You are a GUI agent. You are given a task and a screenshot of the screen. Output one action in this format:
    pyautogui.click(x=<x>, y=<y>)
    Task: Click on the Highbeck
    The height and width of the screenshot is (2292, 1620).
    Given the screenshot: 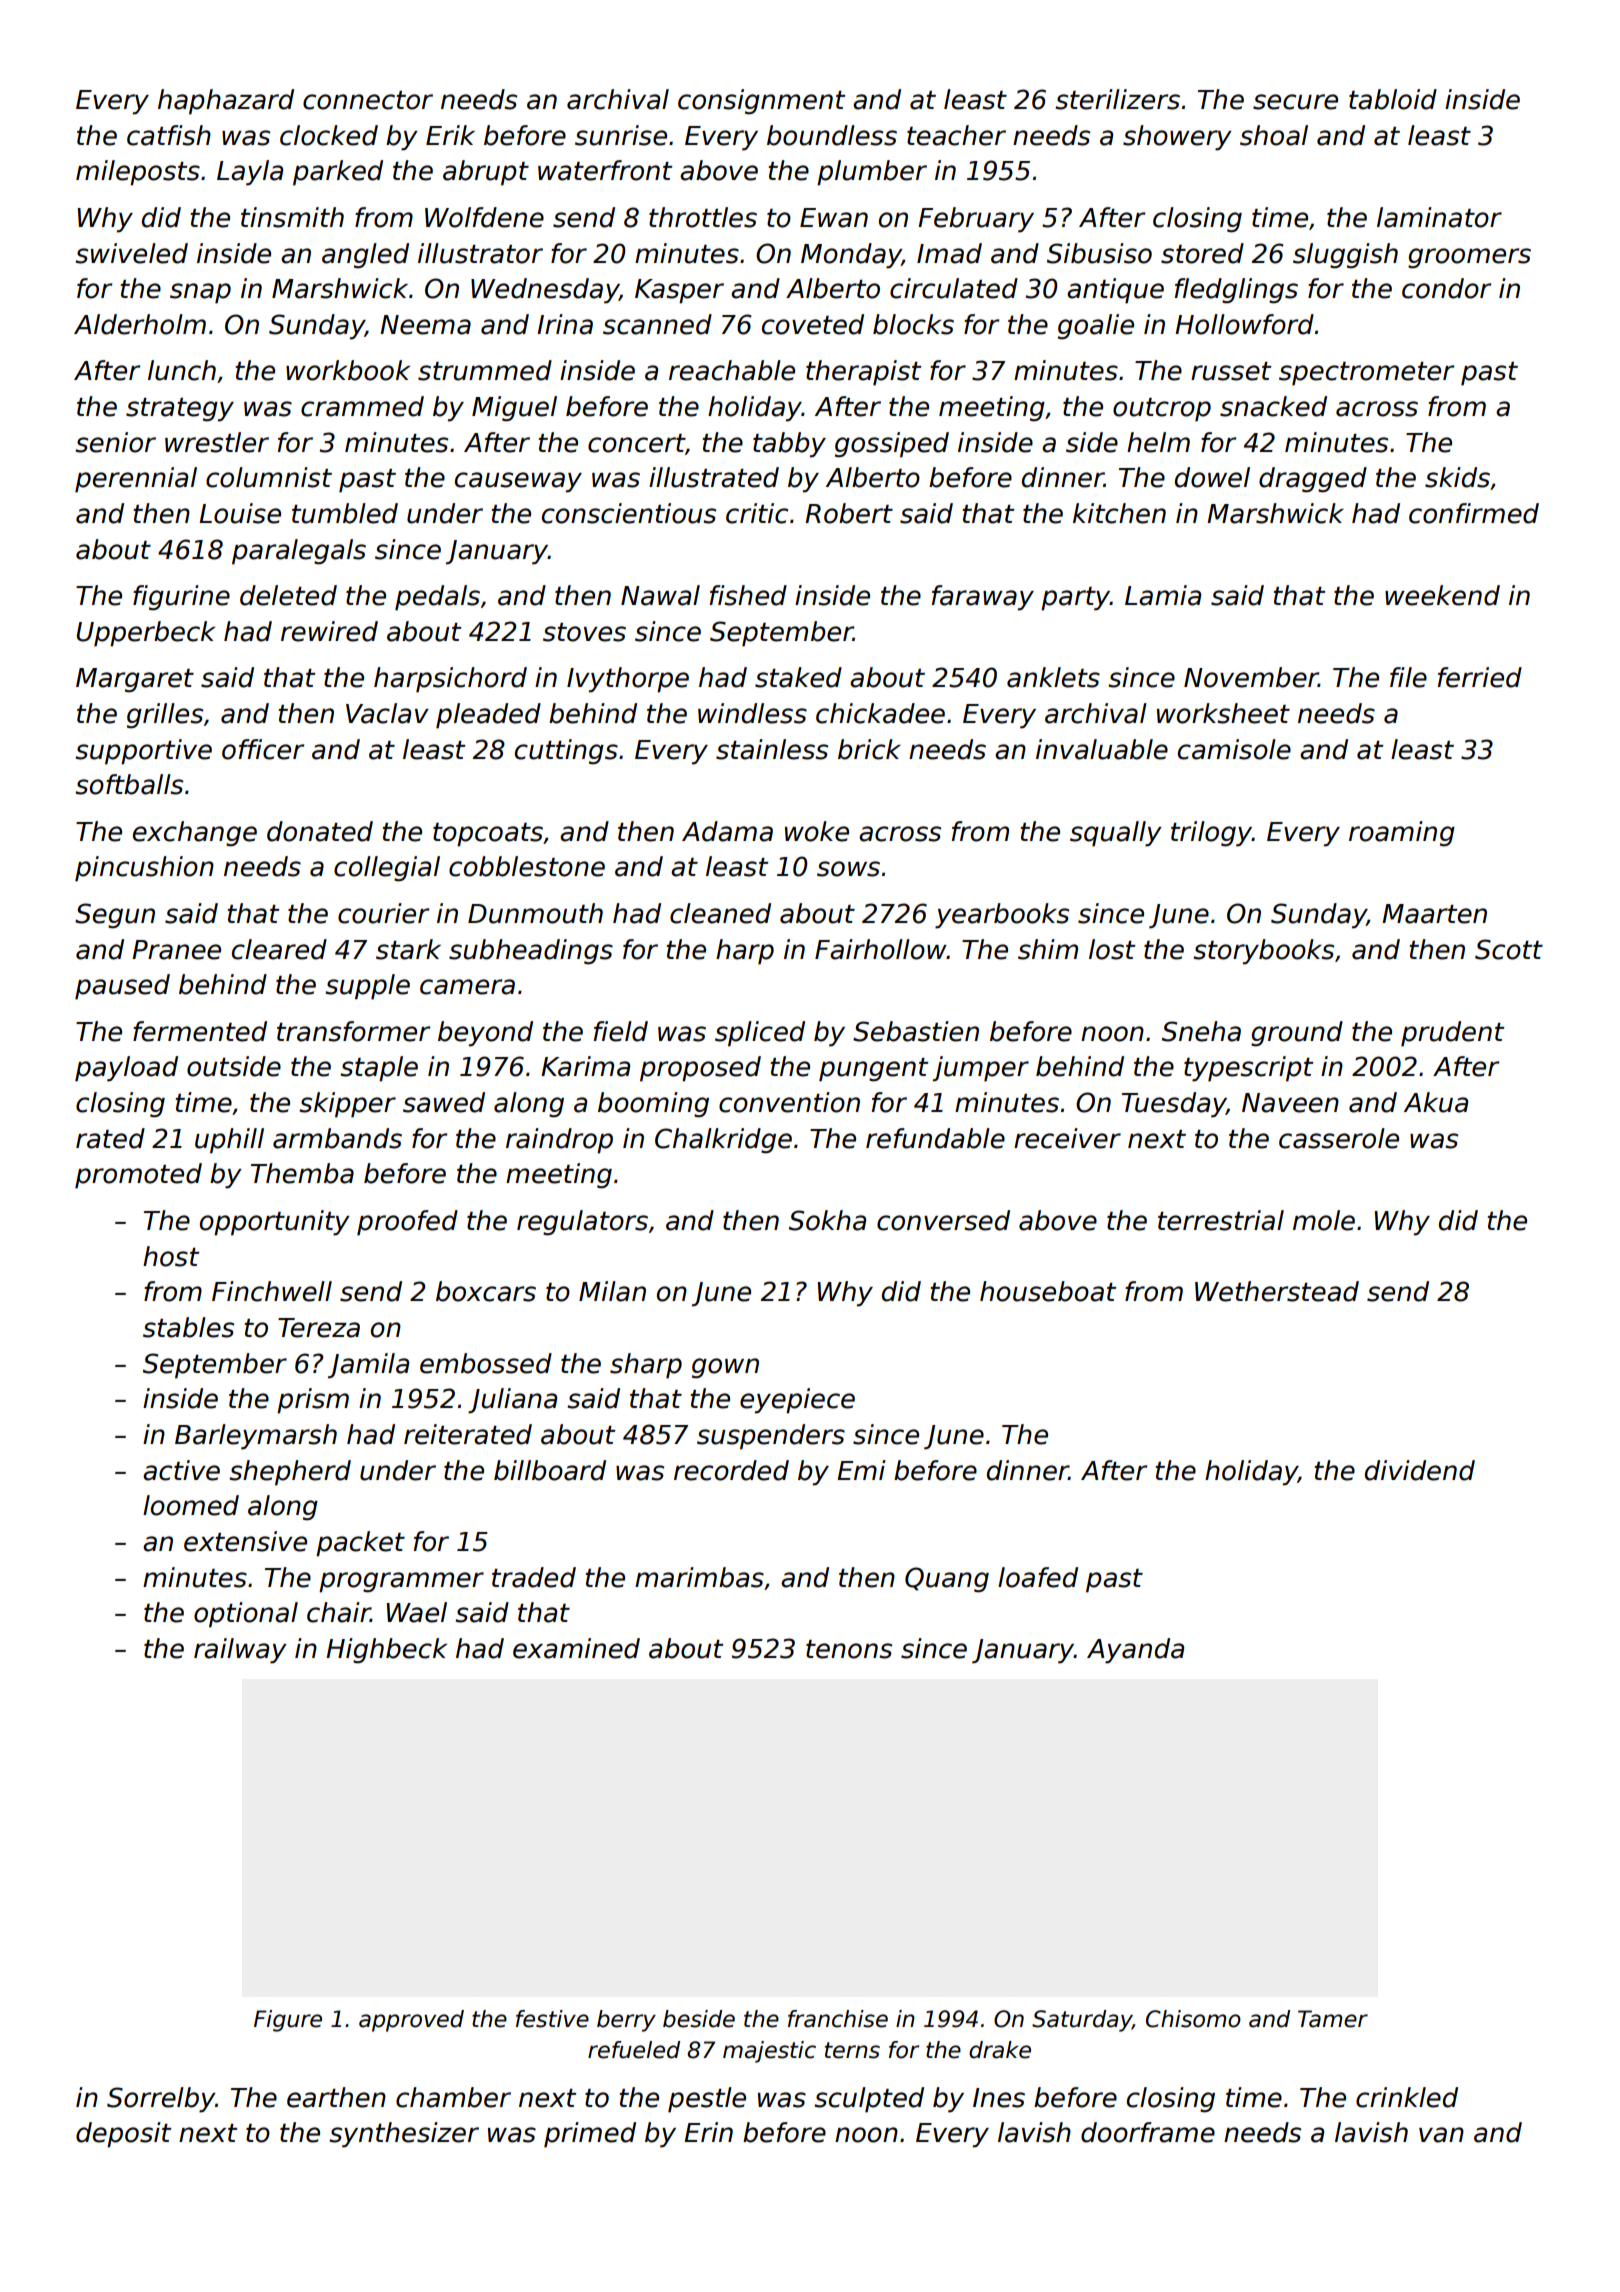 What is the action you would take?
    pyautogui.click(x=386, y=1651)
